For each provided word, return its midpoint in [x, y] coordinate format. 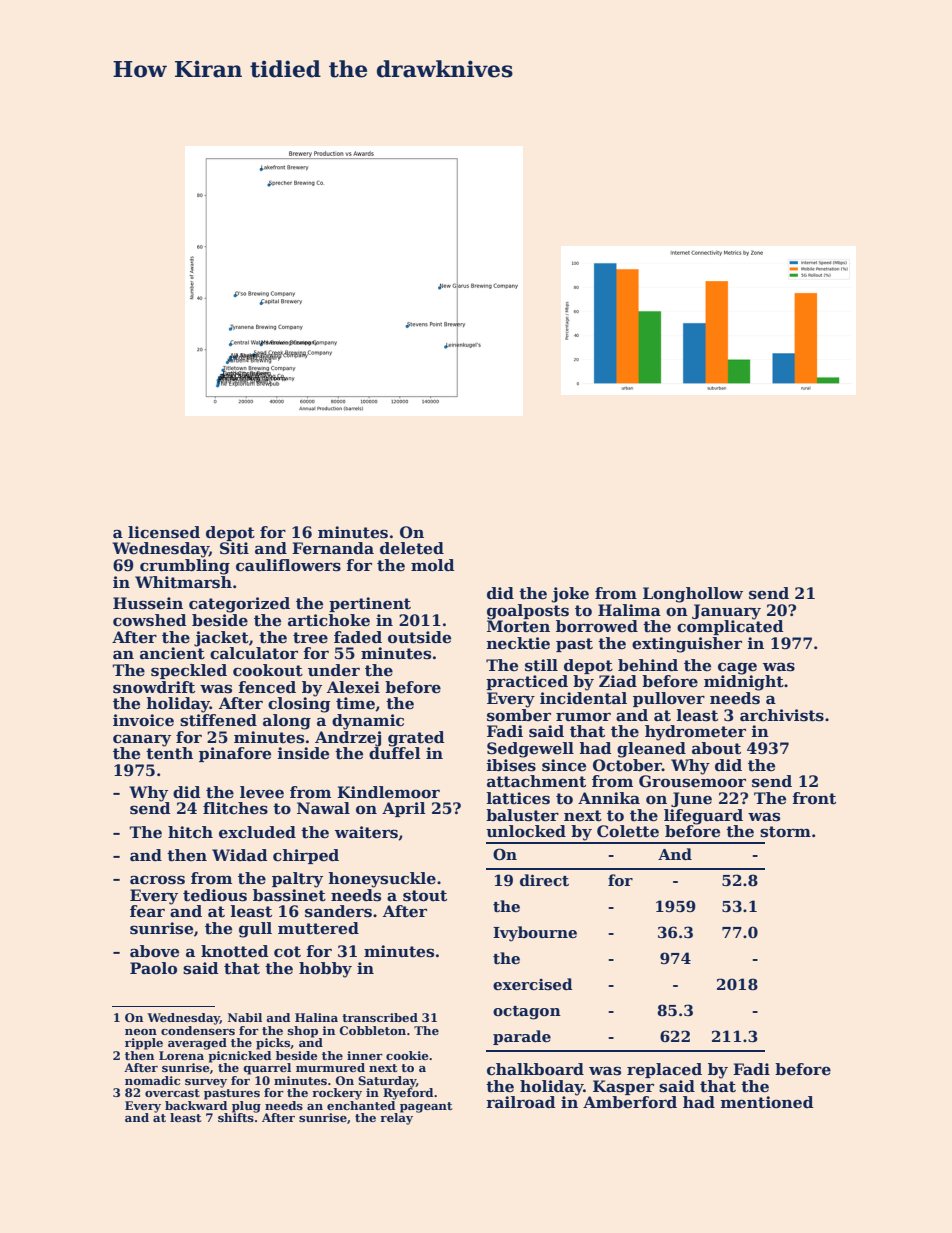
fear [147, 911]
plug [246, 1107]
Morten [518, 626]
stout [425, 896]
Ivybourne [535, 934]
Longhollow [693, 595]
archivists [782, 715]
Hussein [148, 603]
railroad [521, 1102]
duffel [395, 753]
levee [262, 792]
